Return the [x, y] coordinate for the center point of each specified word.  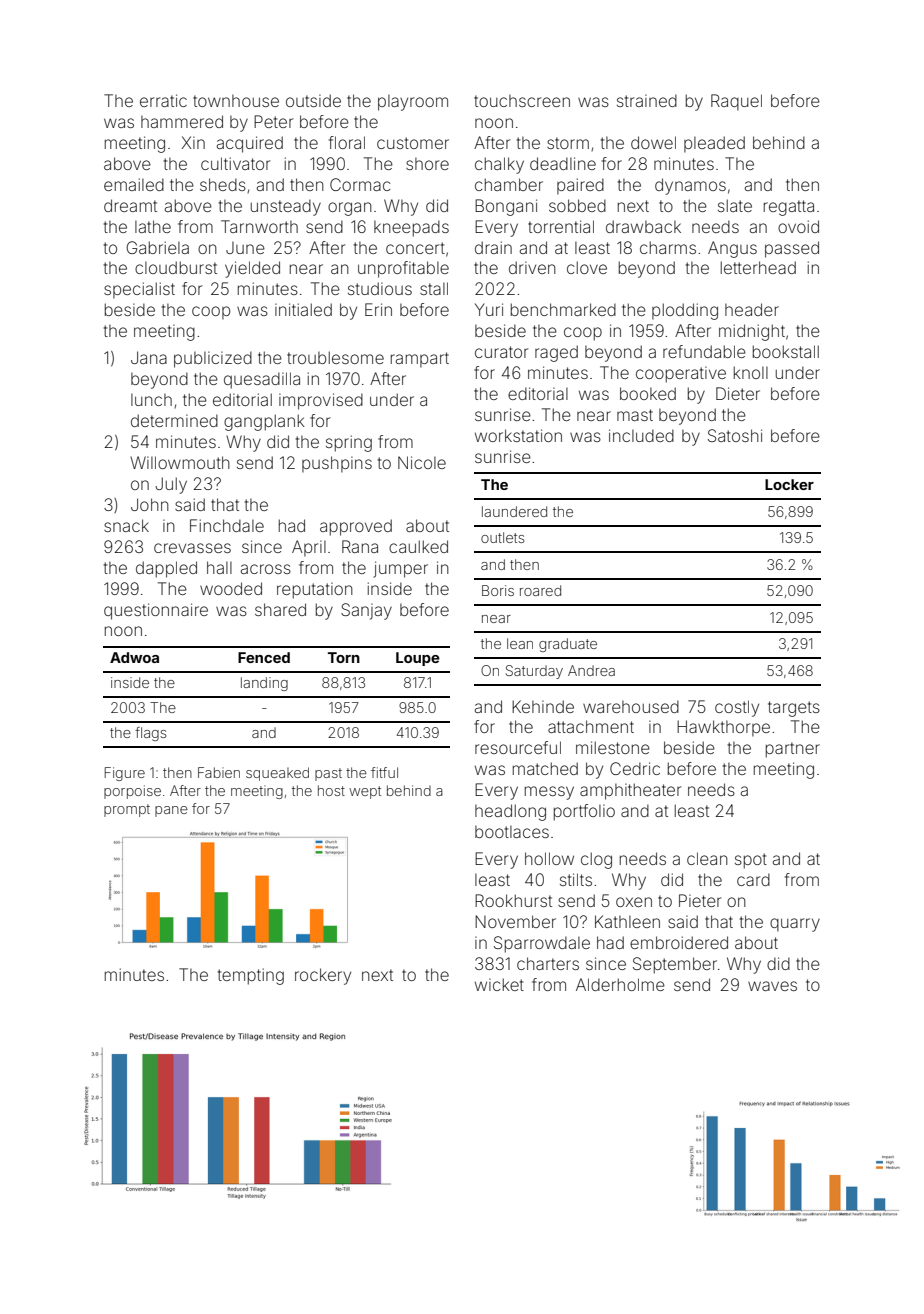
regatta [789, 208]
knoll [751, 372]
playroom [413, 103]
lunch [151, 400]
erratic [163, 100]
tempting [251, 976]
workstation [518, 435]
